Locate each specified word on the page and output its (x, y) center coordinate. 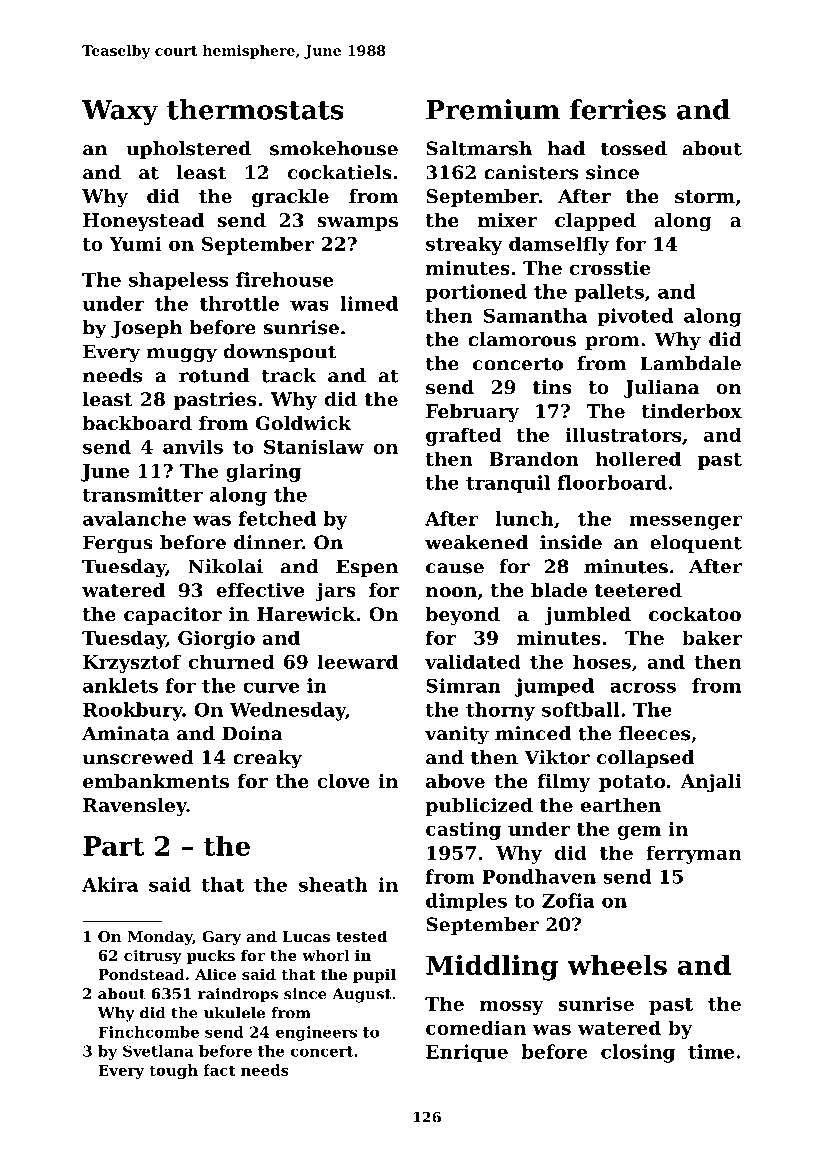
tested (361, 936)
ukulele (234, 1013)
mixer (507, 220)
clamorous (522, 339)
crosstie (610, 267)
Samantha (535, 315)
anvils (193, 446)
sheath (333, 884)
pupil (374, 975)
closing (638, 1053)
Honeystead (143, 222)
